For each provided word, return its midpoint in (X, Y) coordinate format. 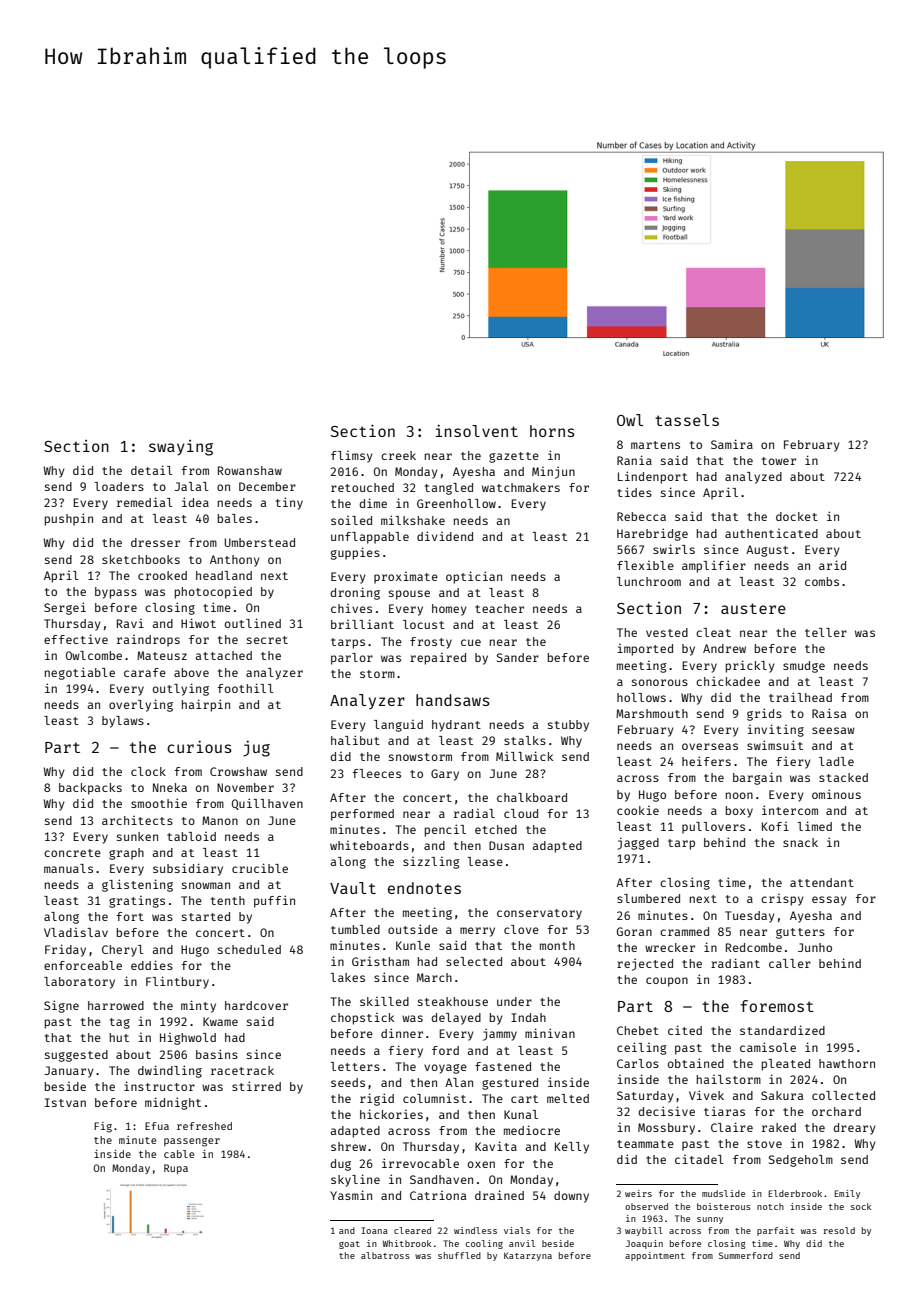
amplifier (714, 566)
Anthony (235, 561)
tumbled (355, 929)
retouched (362, 487)
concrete (72, 853)
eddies (152, 965)
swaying (181, 448)
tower (779, 461)
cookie (638, 810)
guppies (355, 553)
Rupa (176, 1169)
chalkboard (532, 797)
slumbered (648, 898)
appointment (655, 1256)
